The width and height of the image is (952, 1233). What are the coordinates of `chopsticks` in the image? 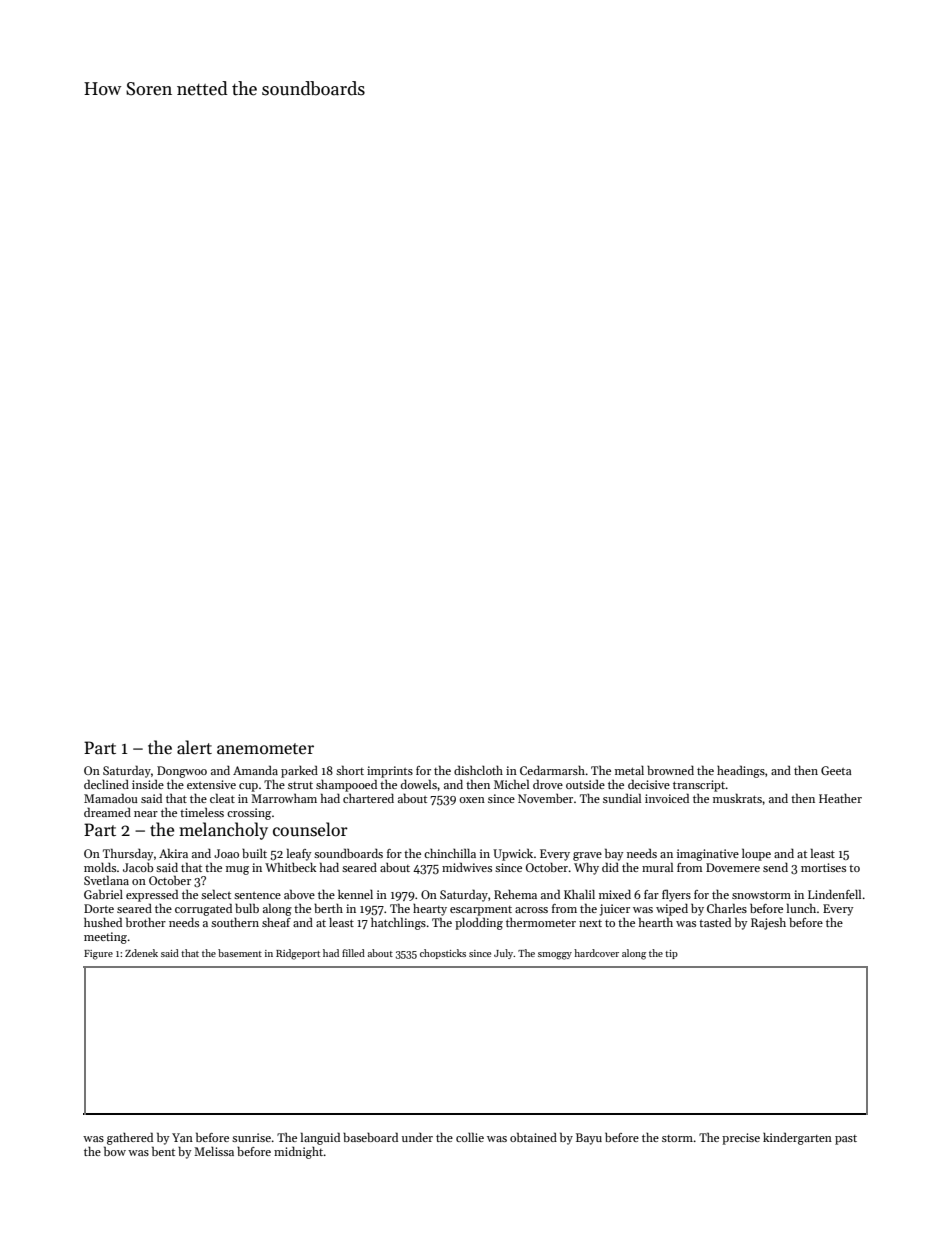 It's located at (443, 954).
